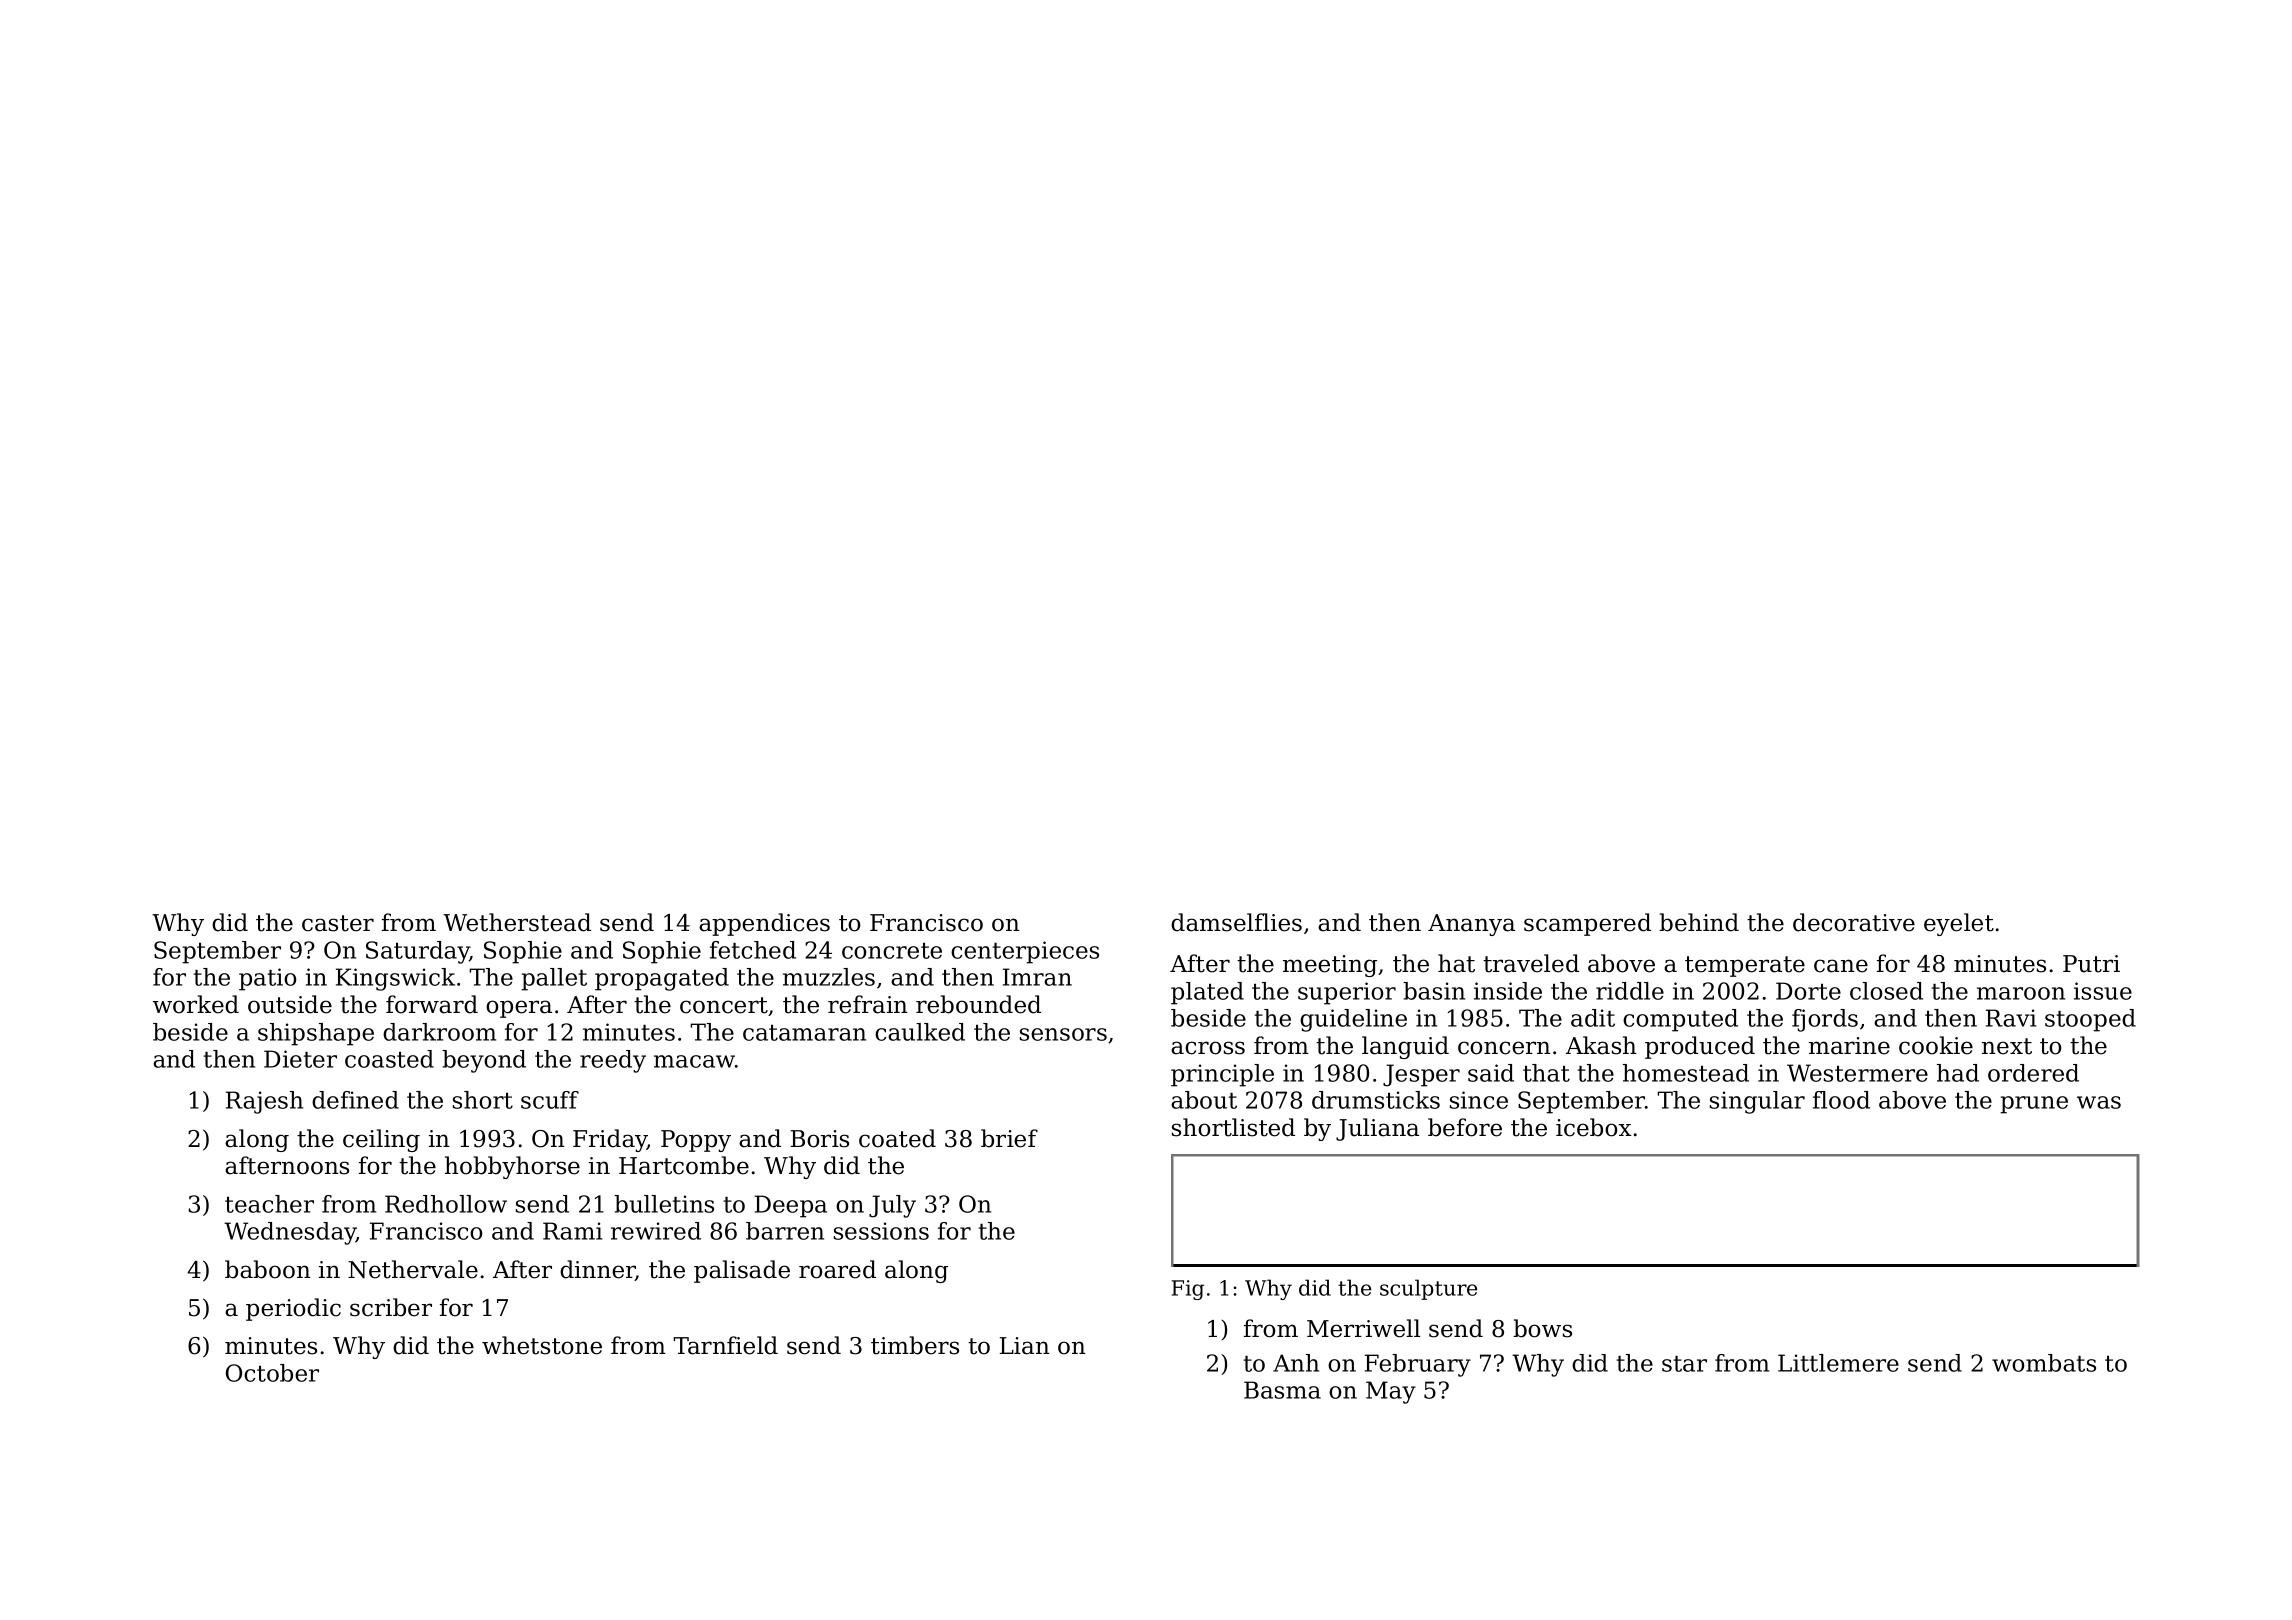  I want to click on refrain, so click(868, 1004).
